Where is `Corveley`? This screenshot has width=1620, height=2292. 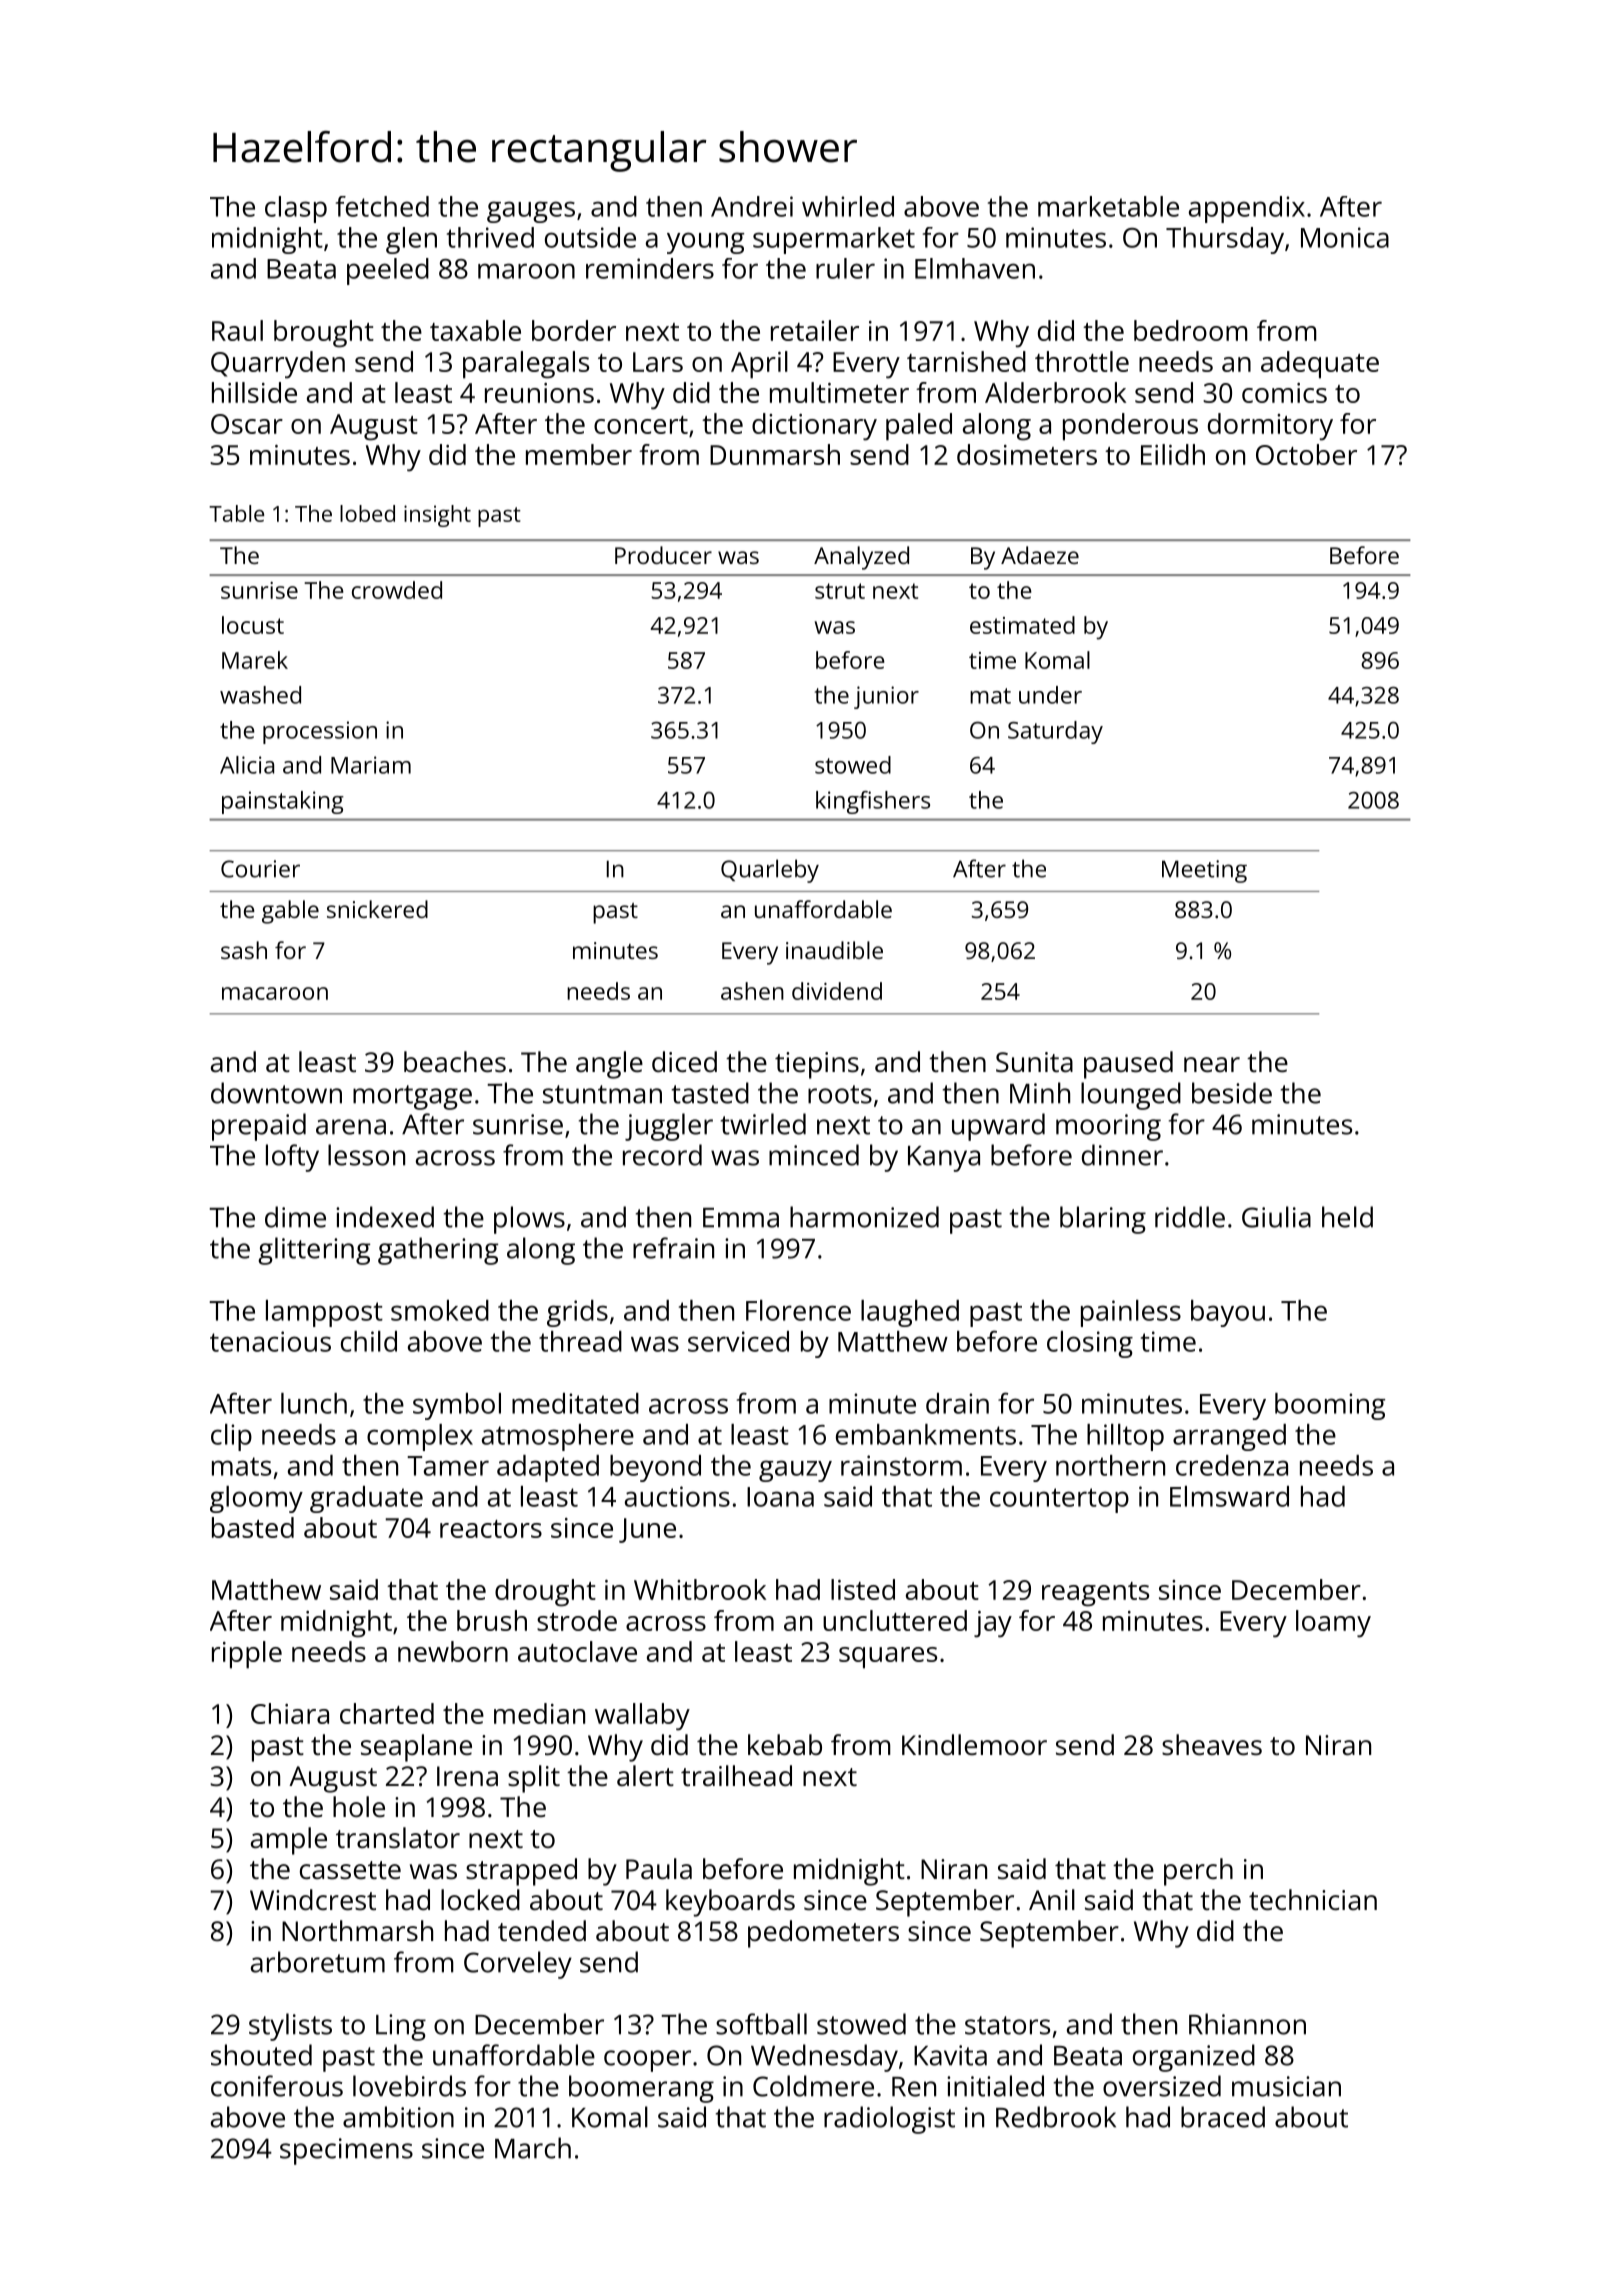 Corveley is located at coordinates (518, 1965).
